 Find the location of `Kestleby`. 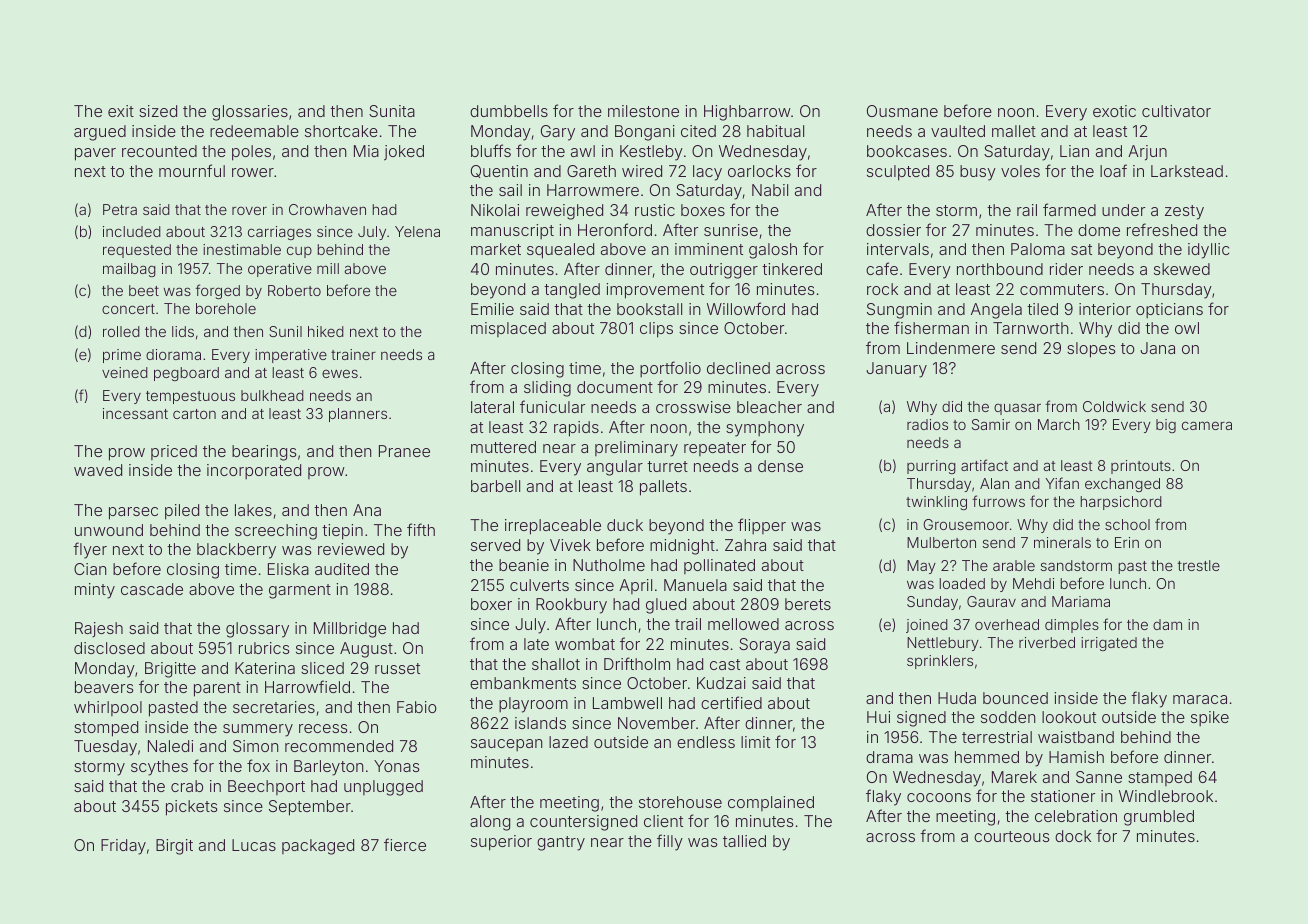

Kestleby is located at coordinates (651, 153).
